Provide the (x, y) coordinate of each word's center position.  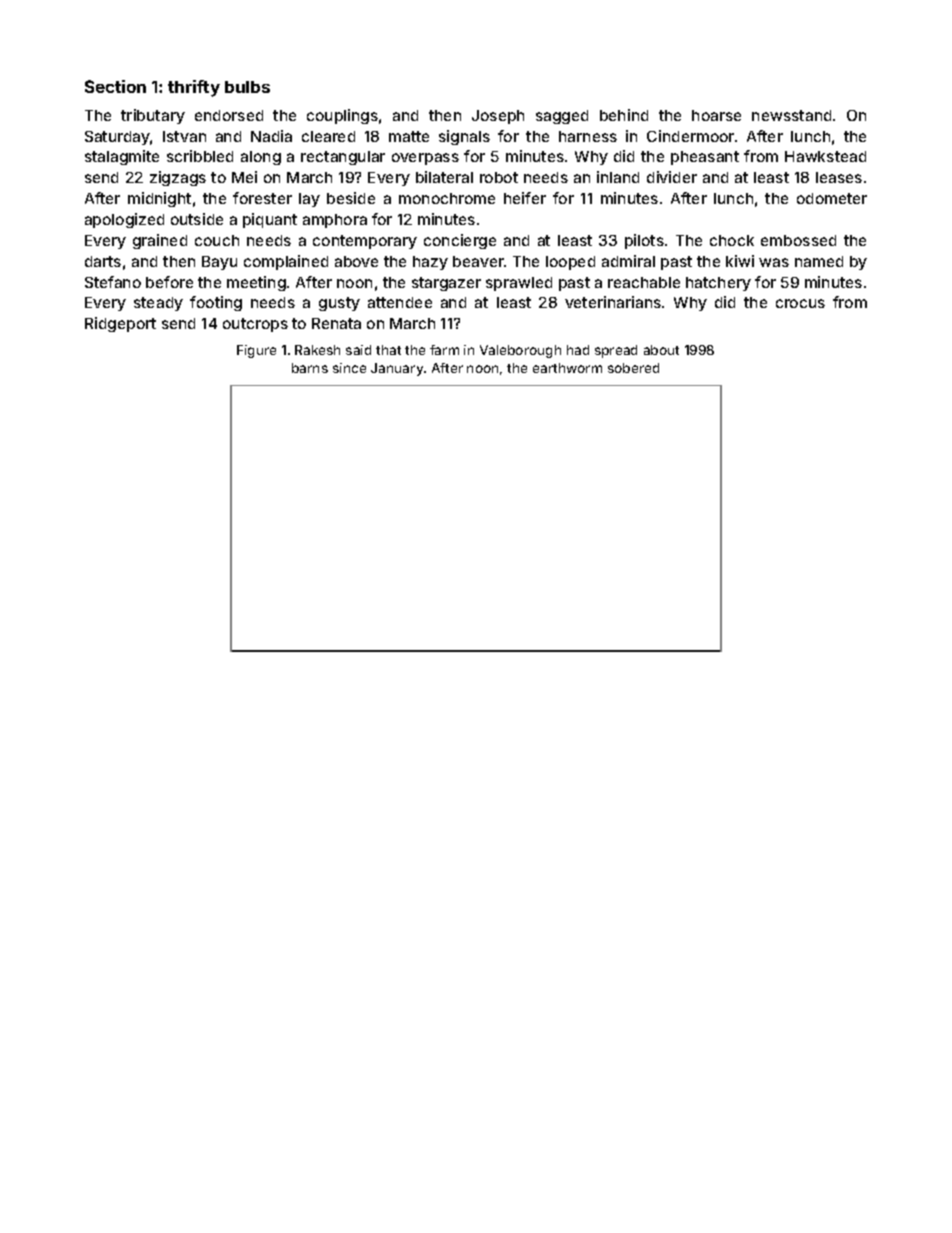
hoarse (716, 115)
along (261, 158)
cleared (328, 136)
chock (732, 240)
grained (160, 241)
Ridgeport (120, 324)
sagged (562, 117)
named (819, 261)
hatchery (718, 284)
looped (570, 263)
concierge (460, 241)
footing (216, 303)
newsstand (791, 115)
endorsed (229, 115)
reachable (644, 282)
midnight (159, 199)
